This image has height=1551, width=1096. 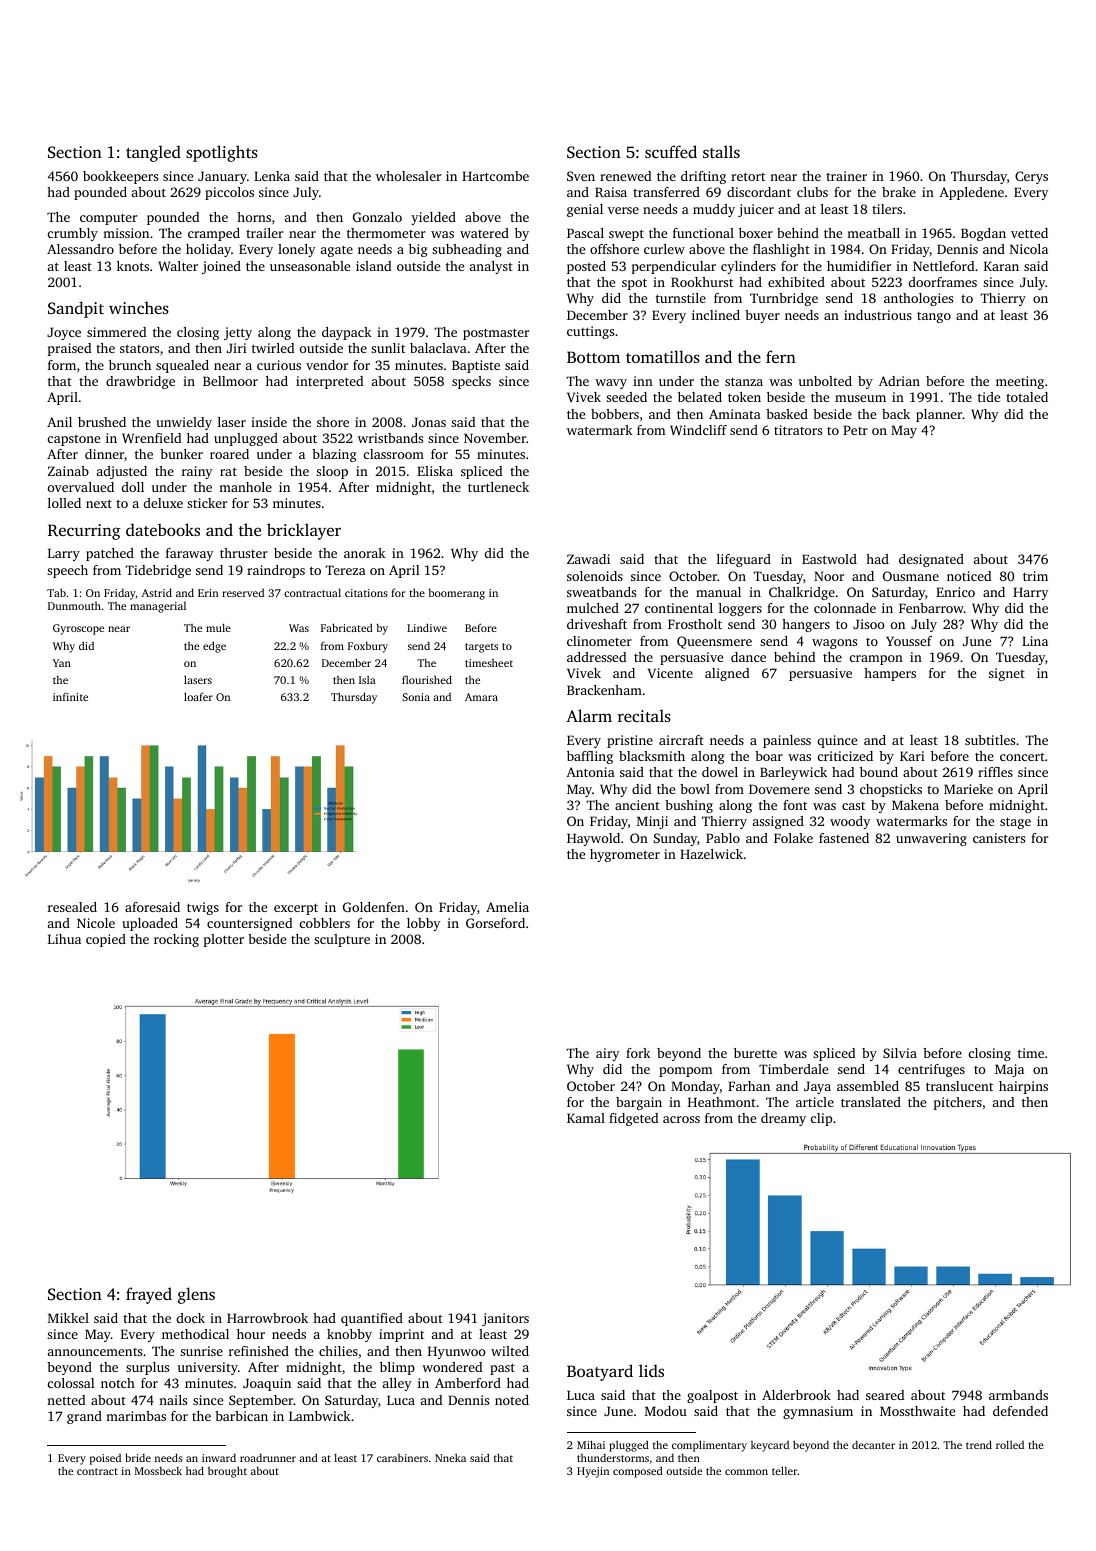 I want to click on Eliska, so click(x=435, y=471).
